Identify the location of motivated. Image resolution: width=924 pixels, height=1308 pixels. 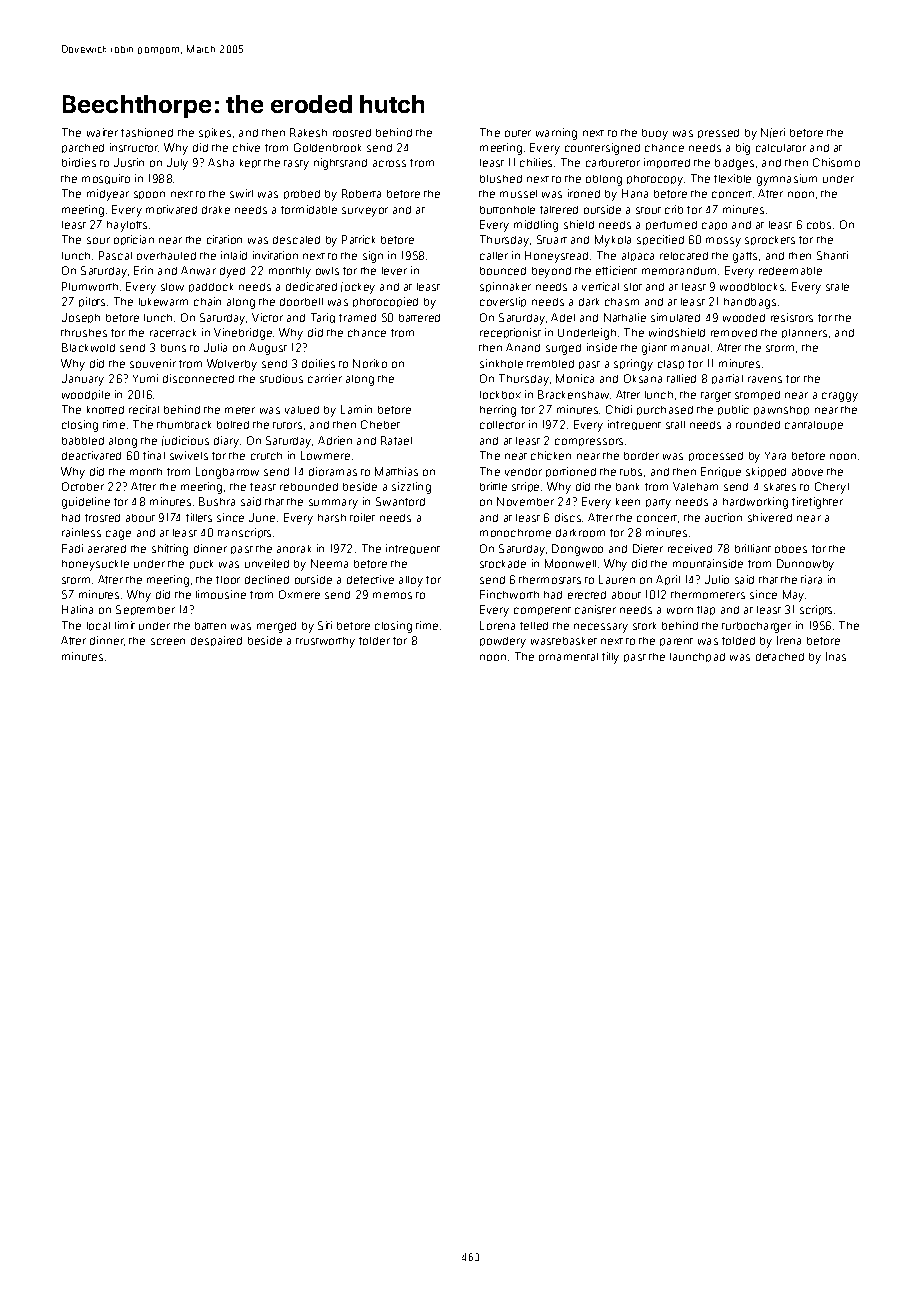
(171, 209).
